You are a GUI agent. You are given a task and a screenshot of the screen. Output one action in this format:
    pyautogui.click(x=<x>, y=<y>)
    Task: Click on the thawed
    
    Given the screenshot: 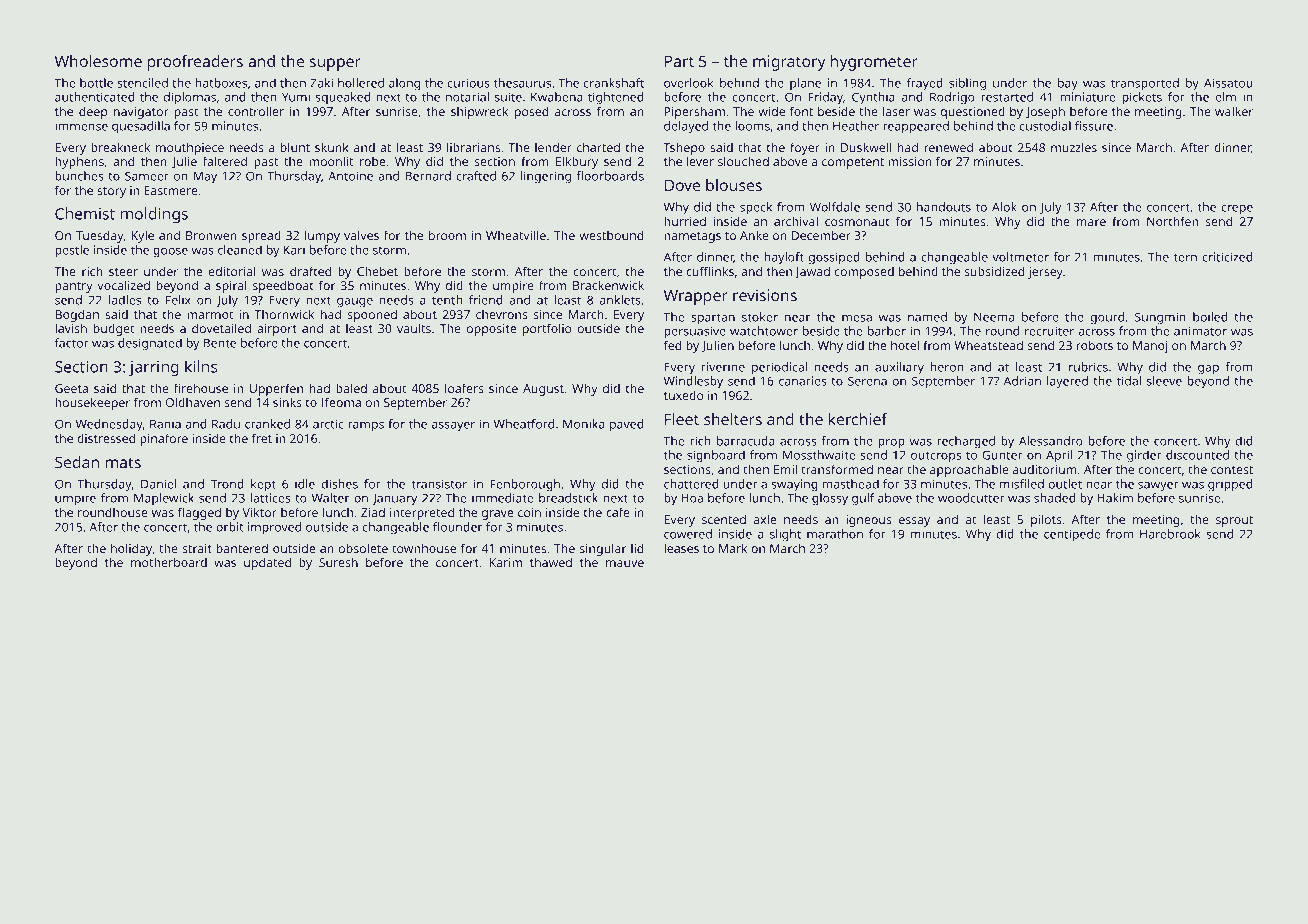 What is the action you would take?
    pyautogui.click(x=551, y=562)
